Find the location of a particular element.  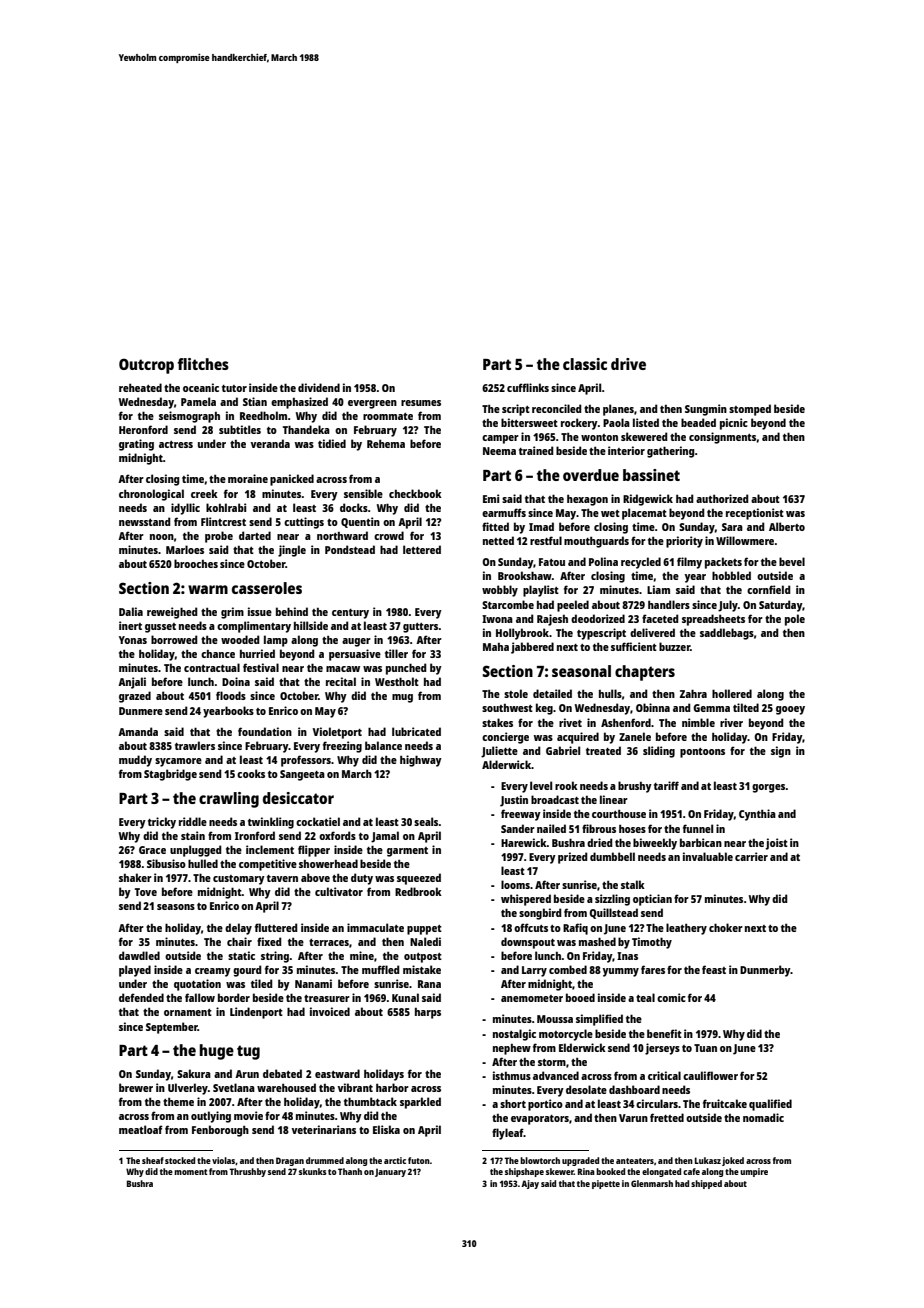

Neema is located at coordinates (499, 451).
